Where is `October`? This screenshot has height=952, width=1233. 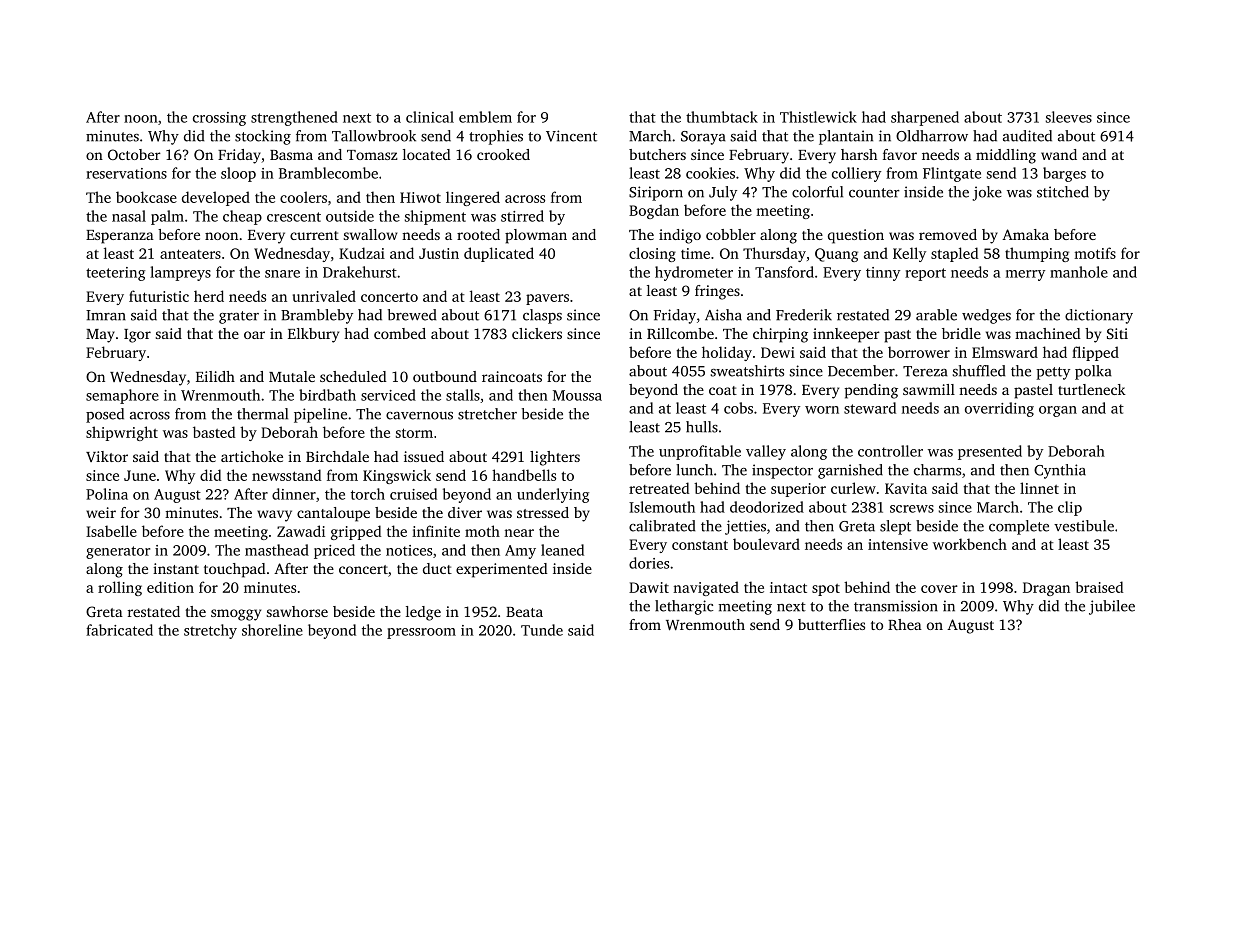
October is located at coordinates (134, 154).
